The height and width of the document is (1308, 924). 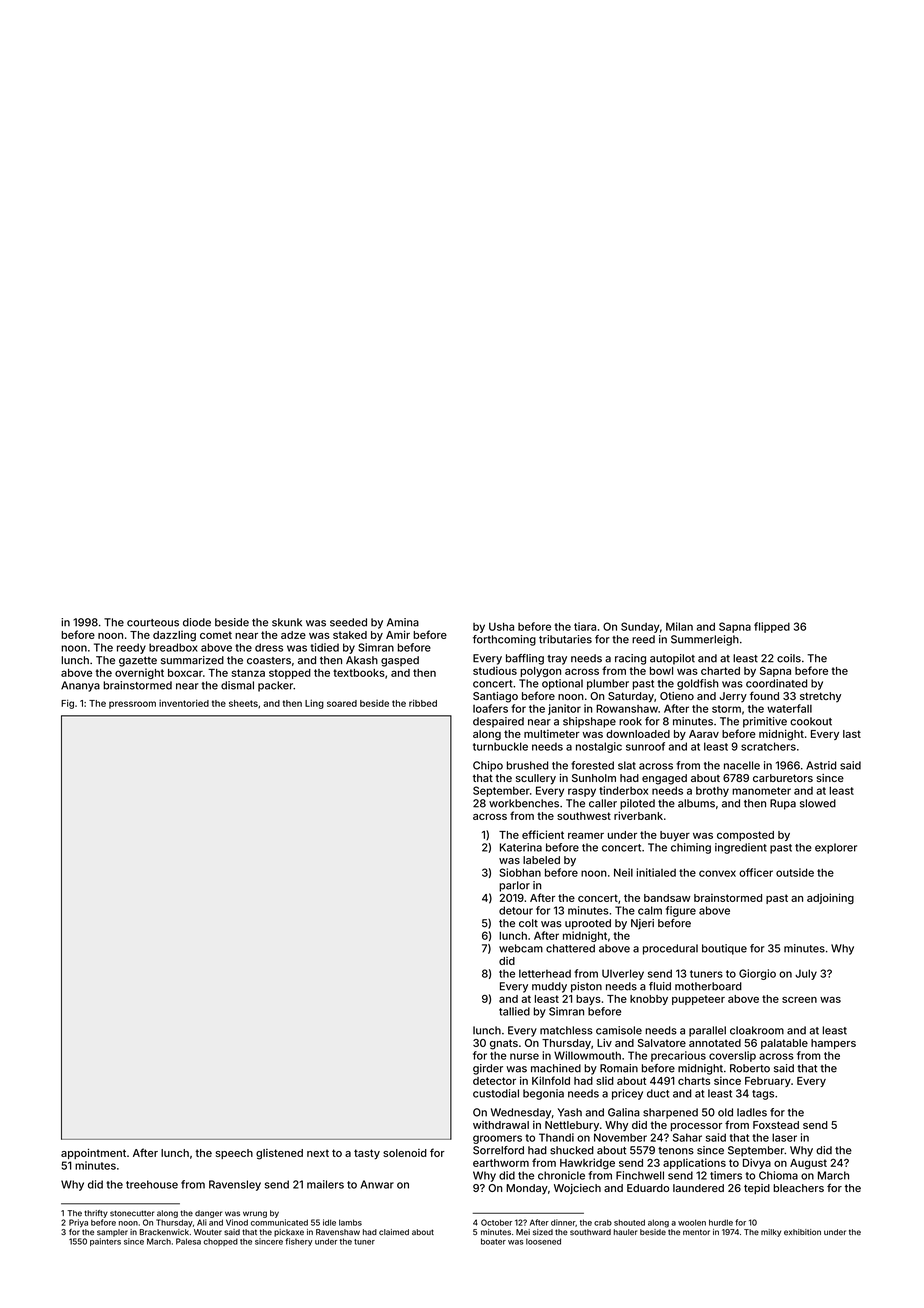 What do you see at coordinates (501, 626) in the document?
I see `Usha` at bounding box center [501, 626].
